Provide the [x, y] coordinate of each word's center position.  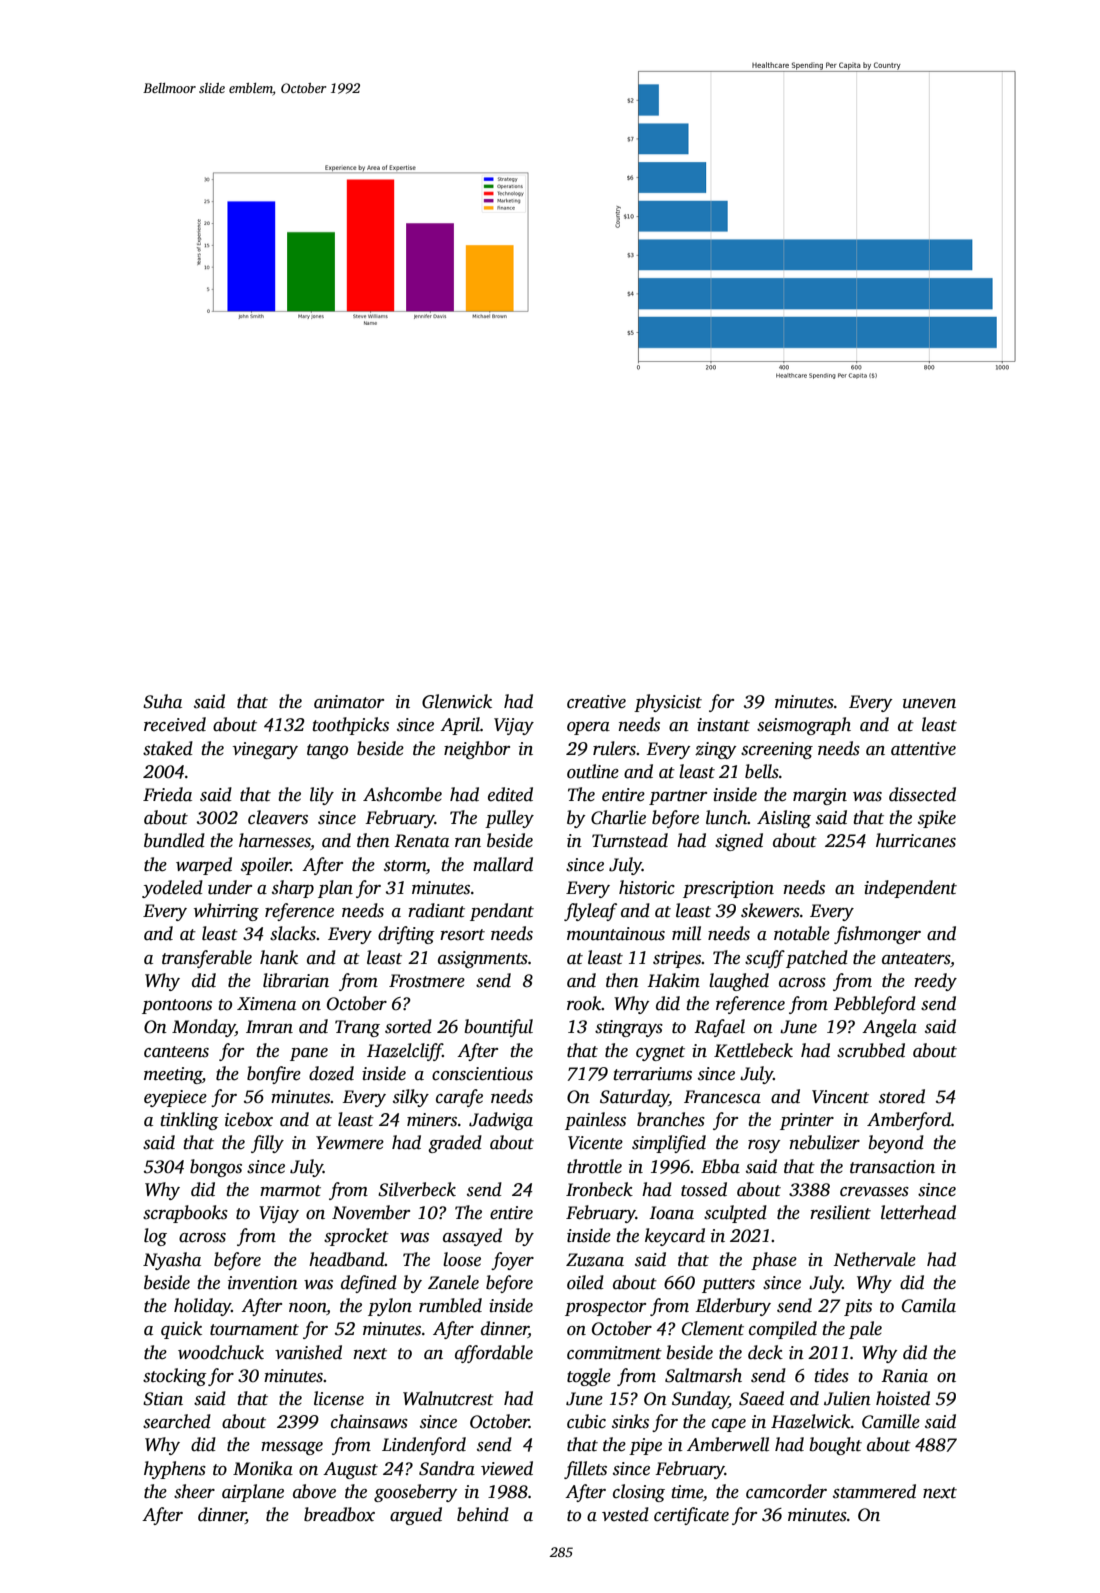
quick [181, 1330]
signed [739, 842]
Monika [263, 1468]
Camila [929, 1305]
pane [309, 1054]
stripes [677, 959]
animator [349, 702]
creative [596, 702]
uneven [929, 704]
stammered [874, 1491]
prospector [605, 1308]
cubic [586, 1421]
